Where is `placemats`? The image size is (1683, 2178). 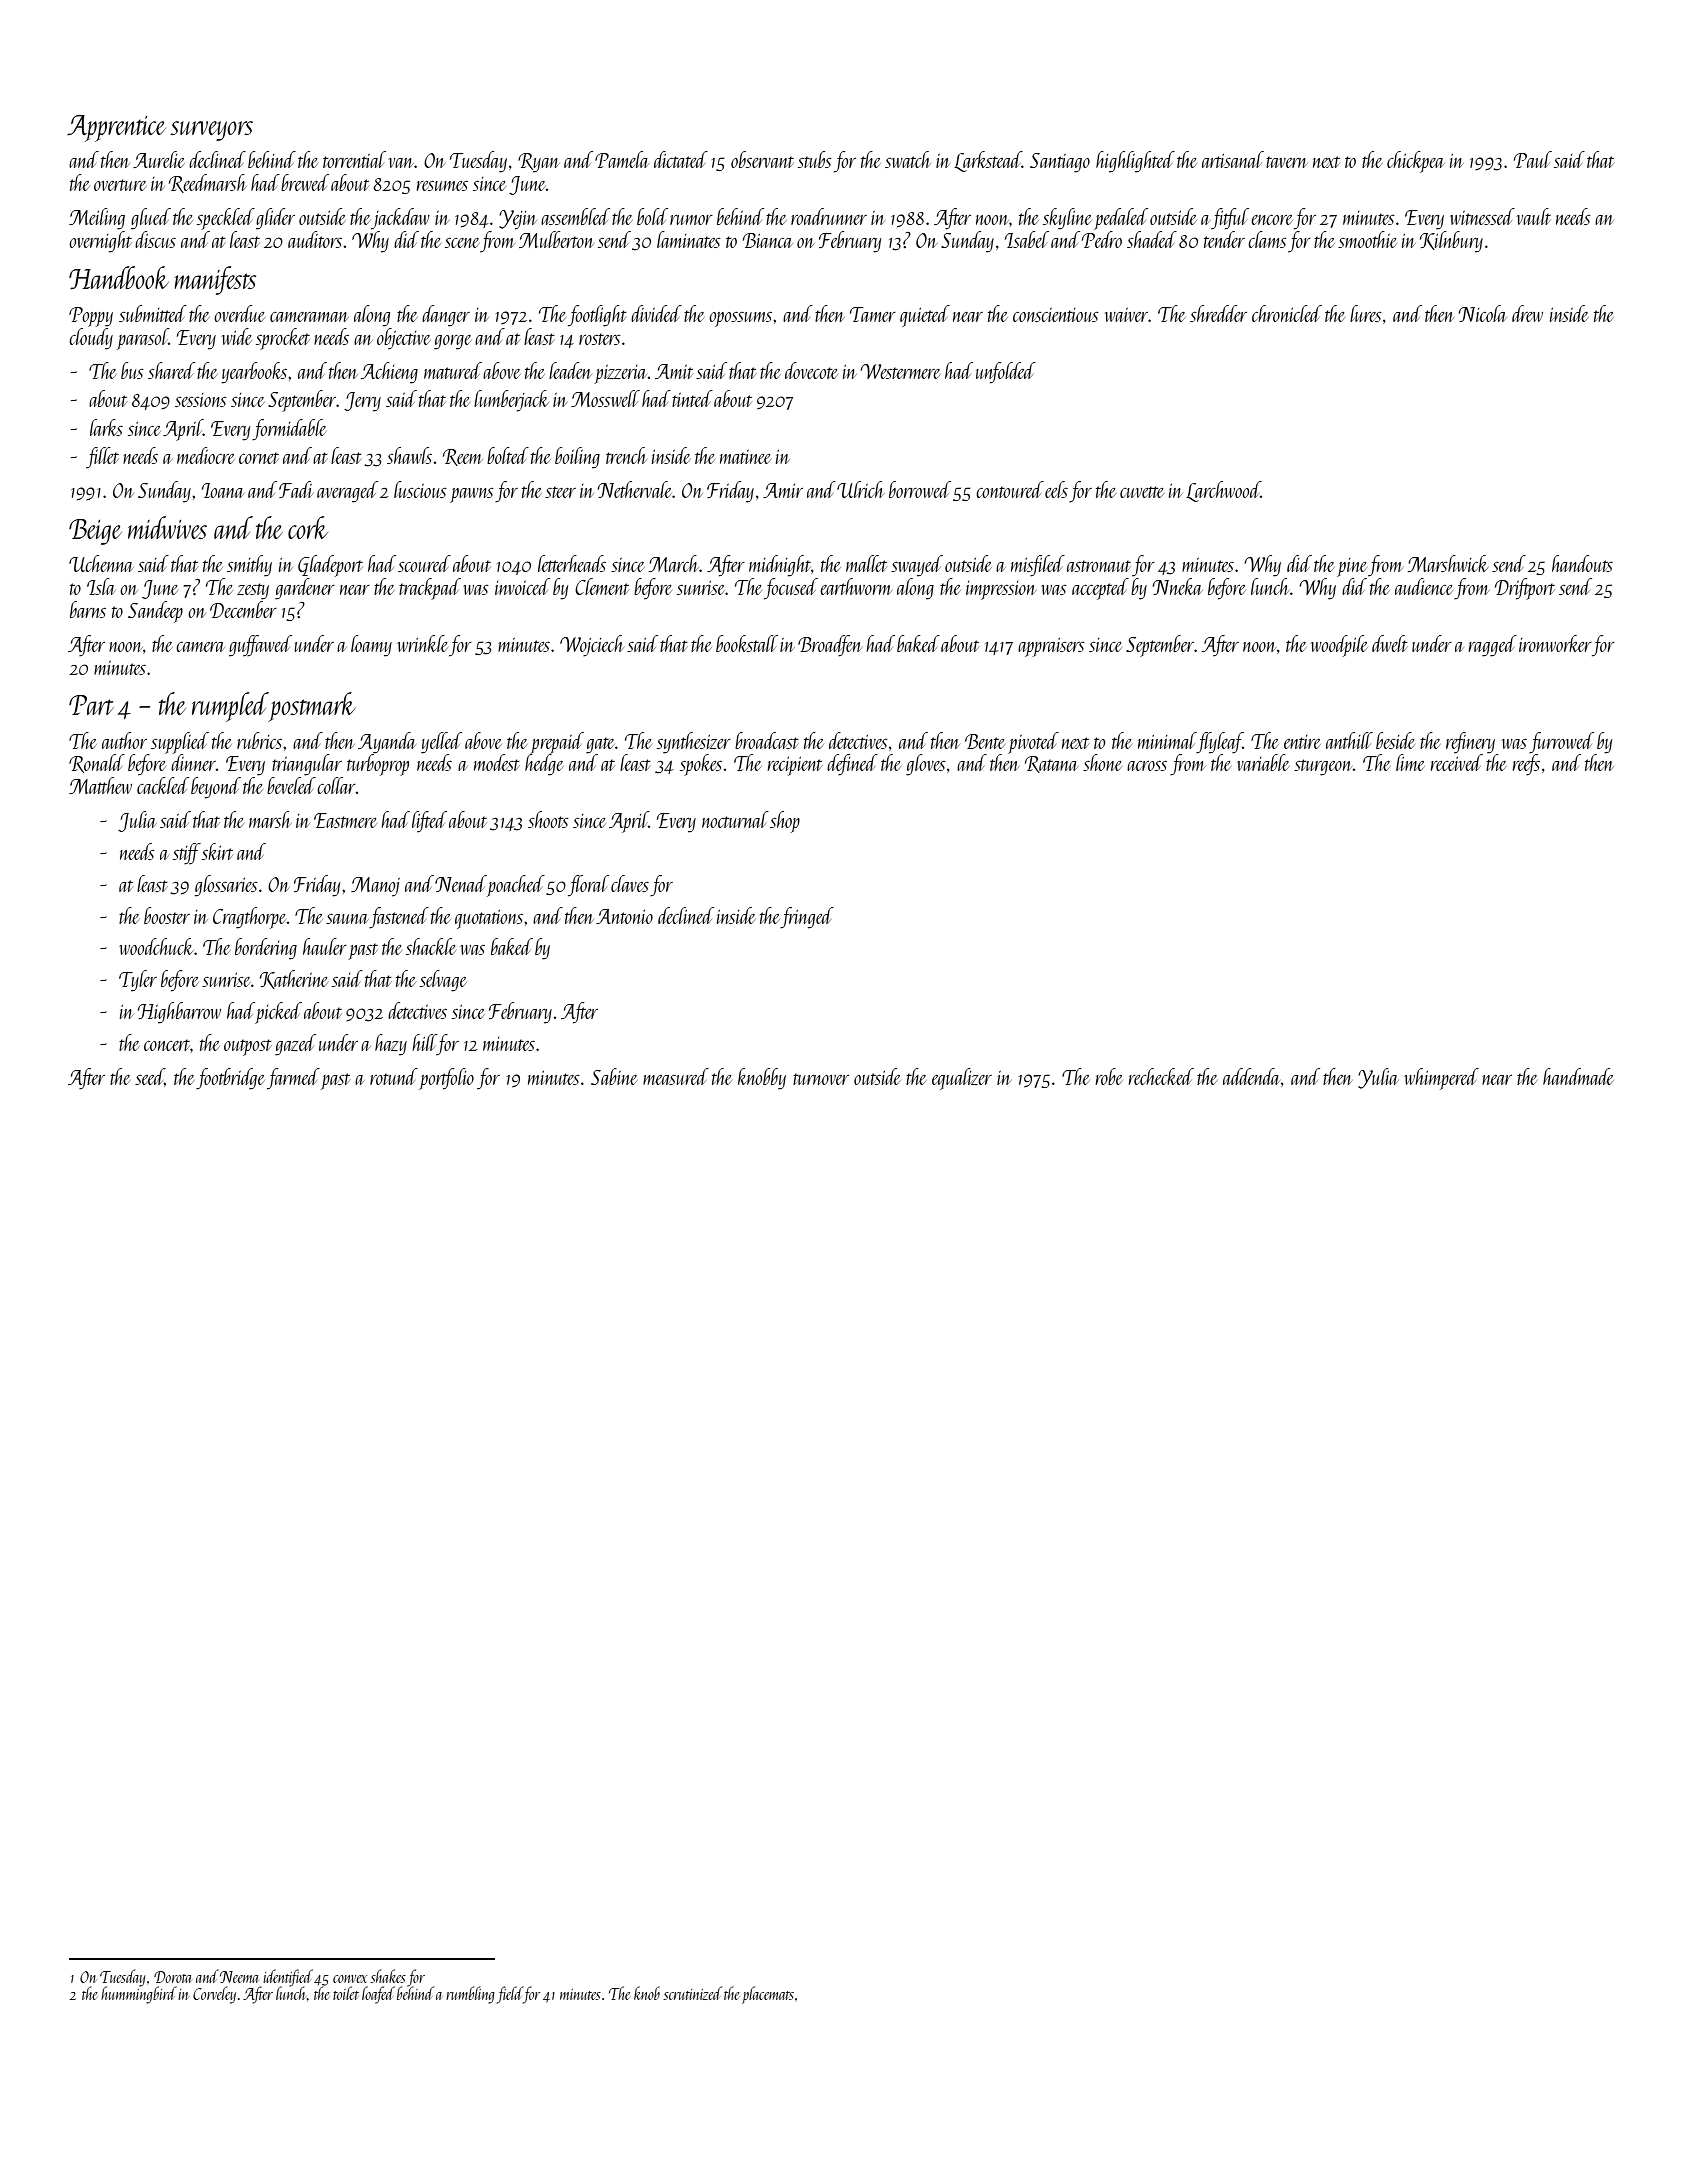 placemats is located at coordinates (768, 1995).
